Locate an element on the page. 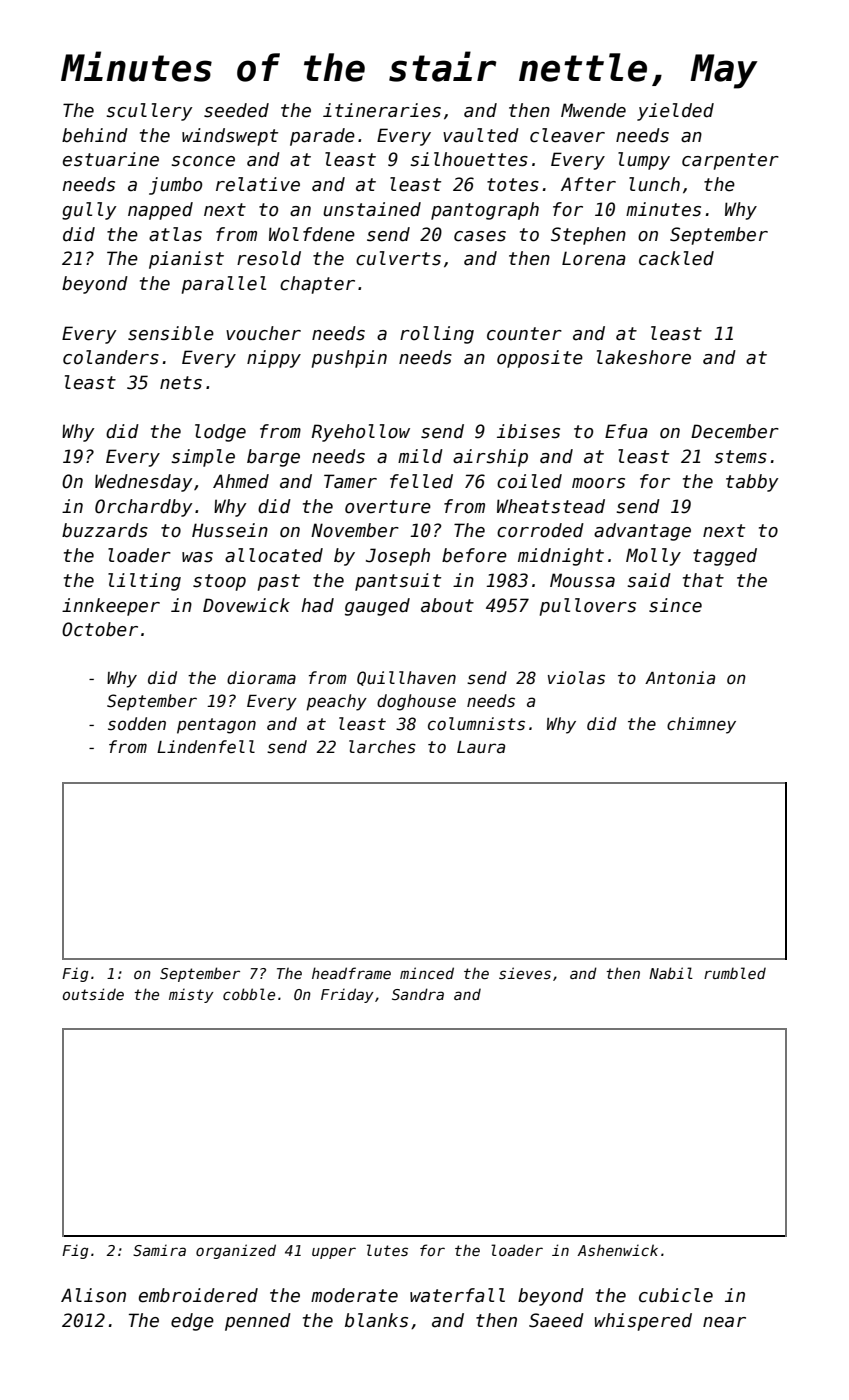 This document has width=849, height=1400. parade is located at coordinates (322, 137).
